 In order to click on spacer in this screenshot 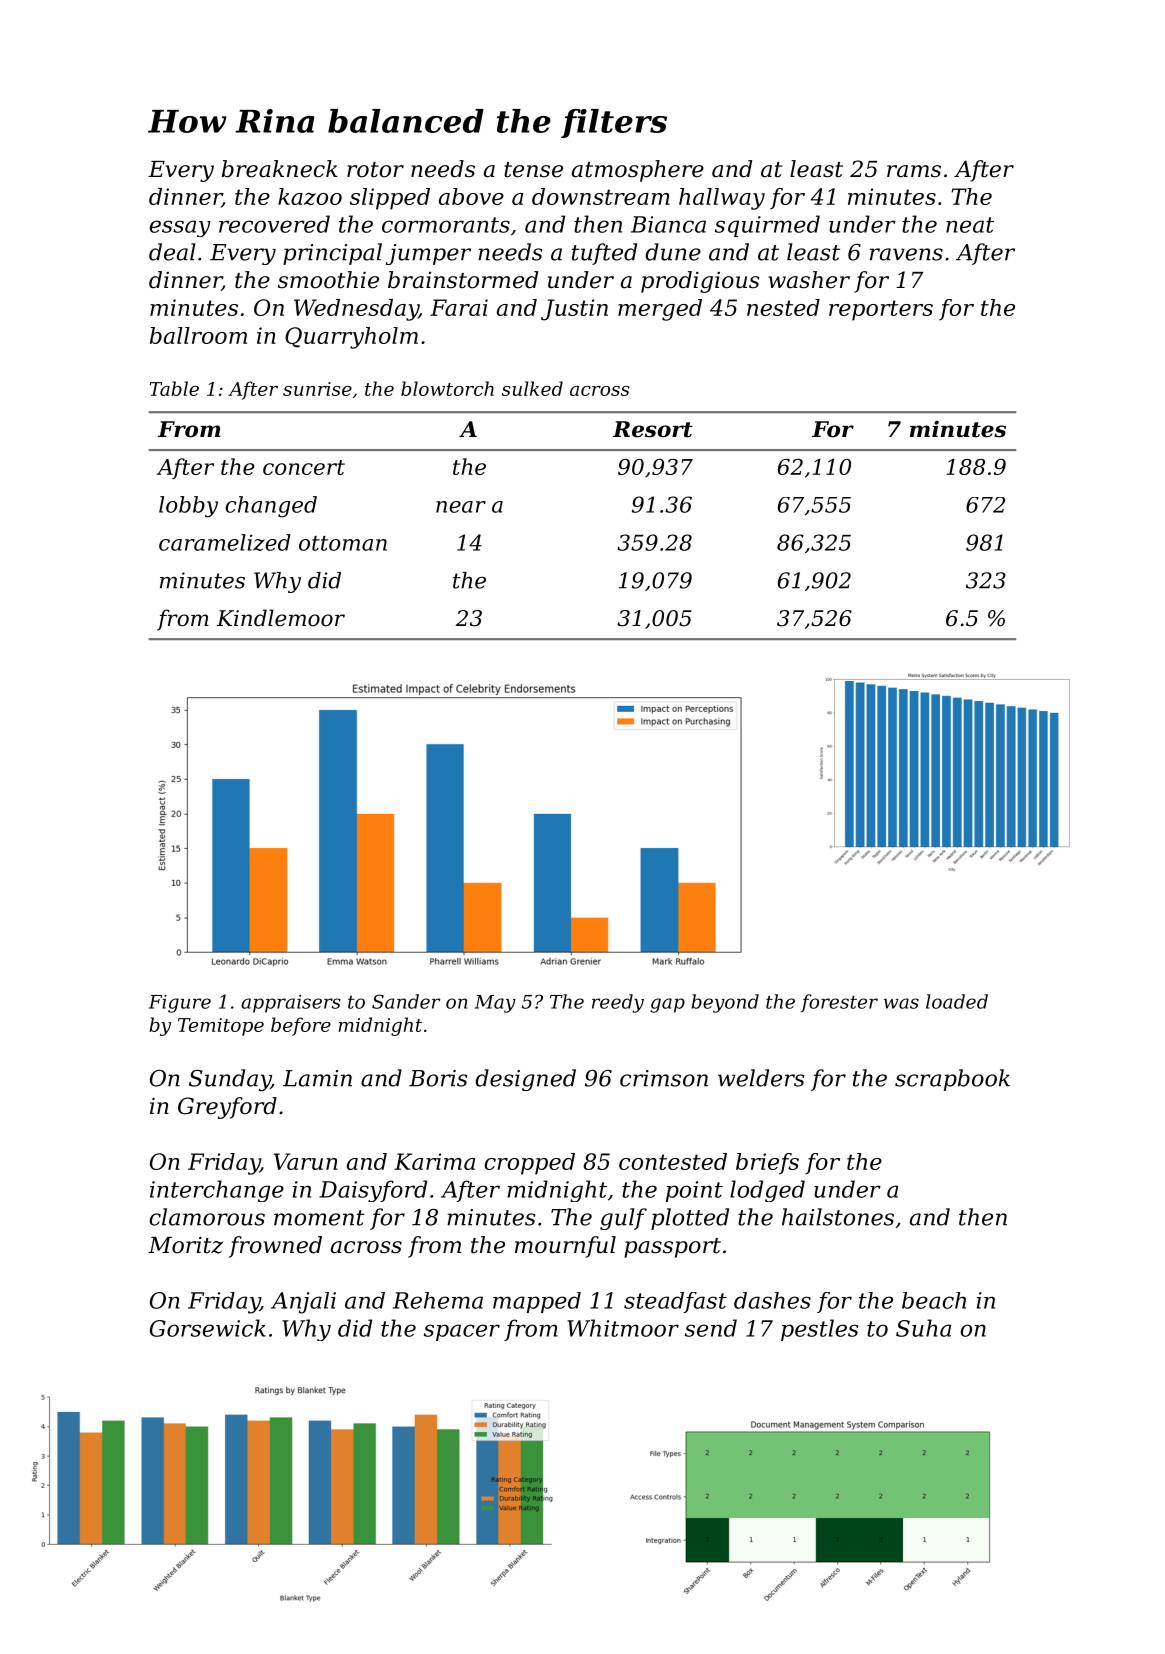, I will do `click(462, 1332)`.
